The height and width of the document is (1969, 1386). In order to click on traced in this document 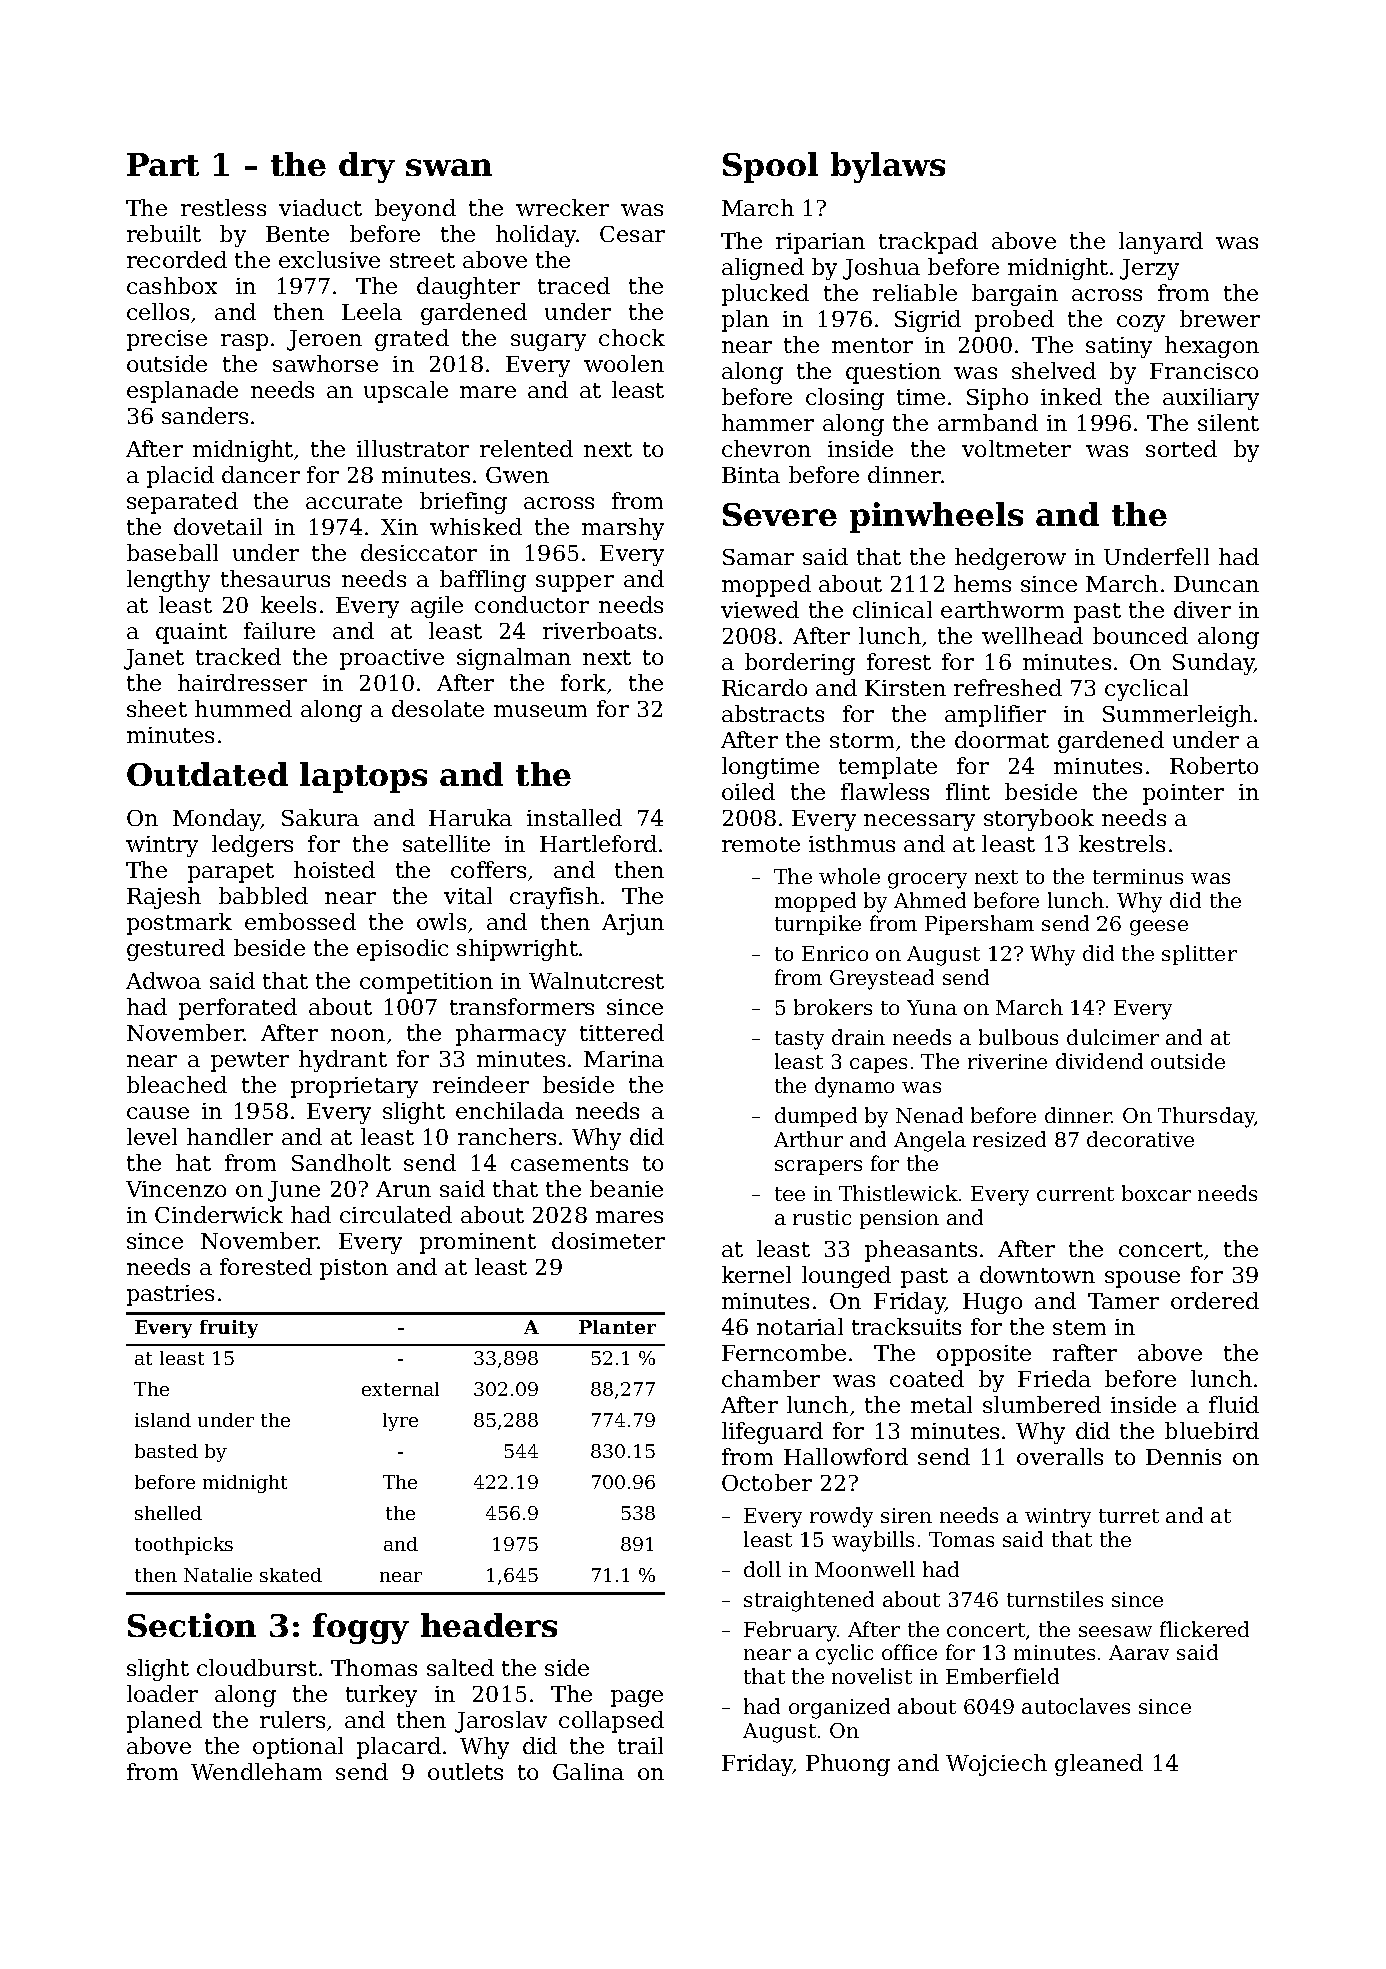, I will do `click(574, 285)`.
